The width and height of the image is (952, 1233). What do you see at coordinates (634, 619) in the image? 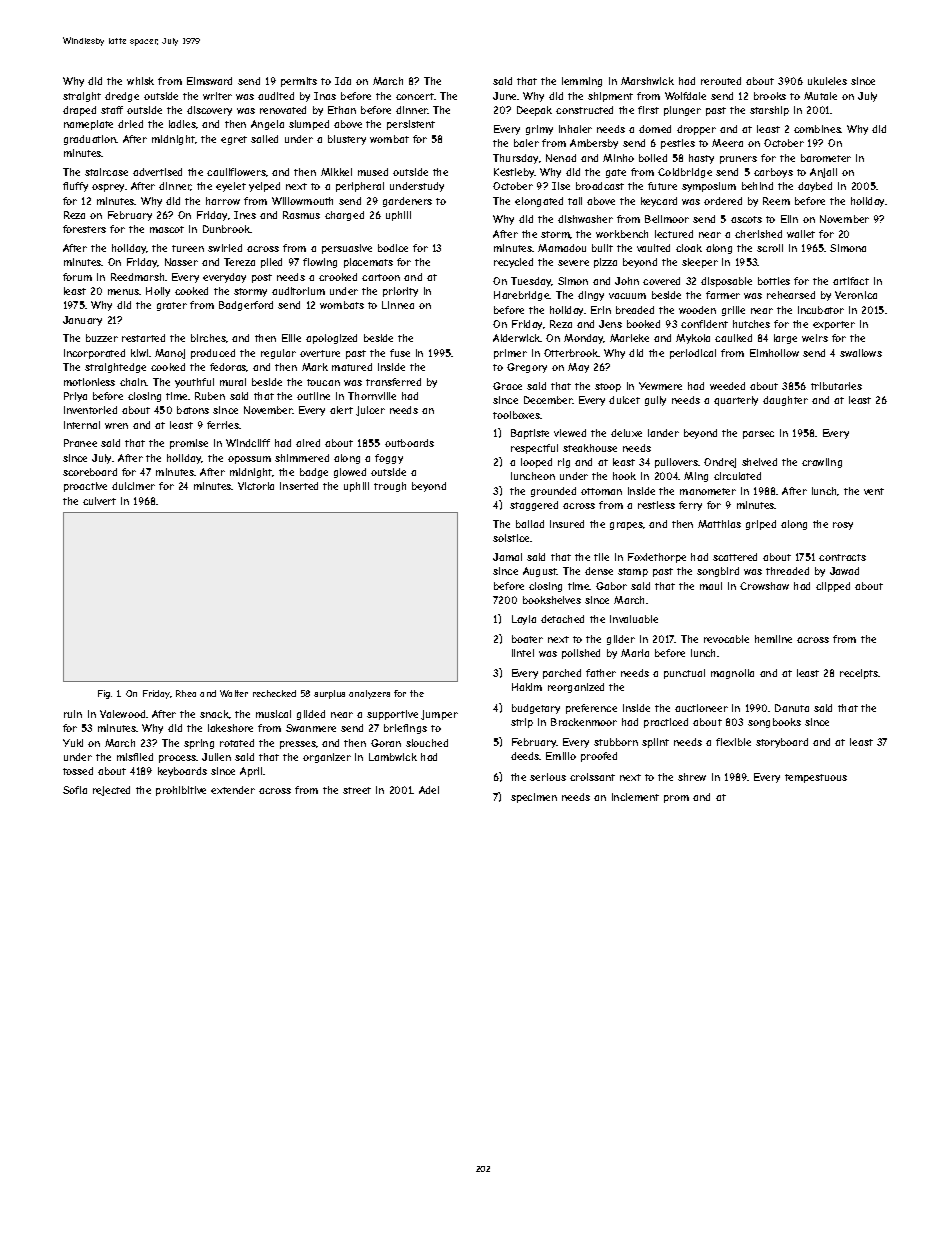
I see `invaluable` at bounding box center [634, 619].
